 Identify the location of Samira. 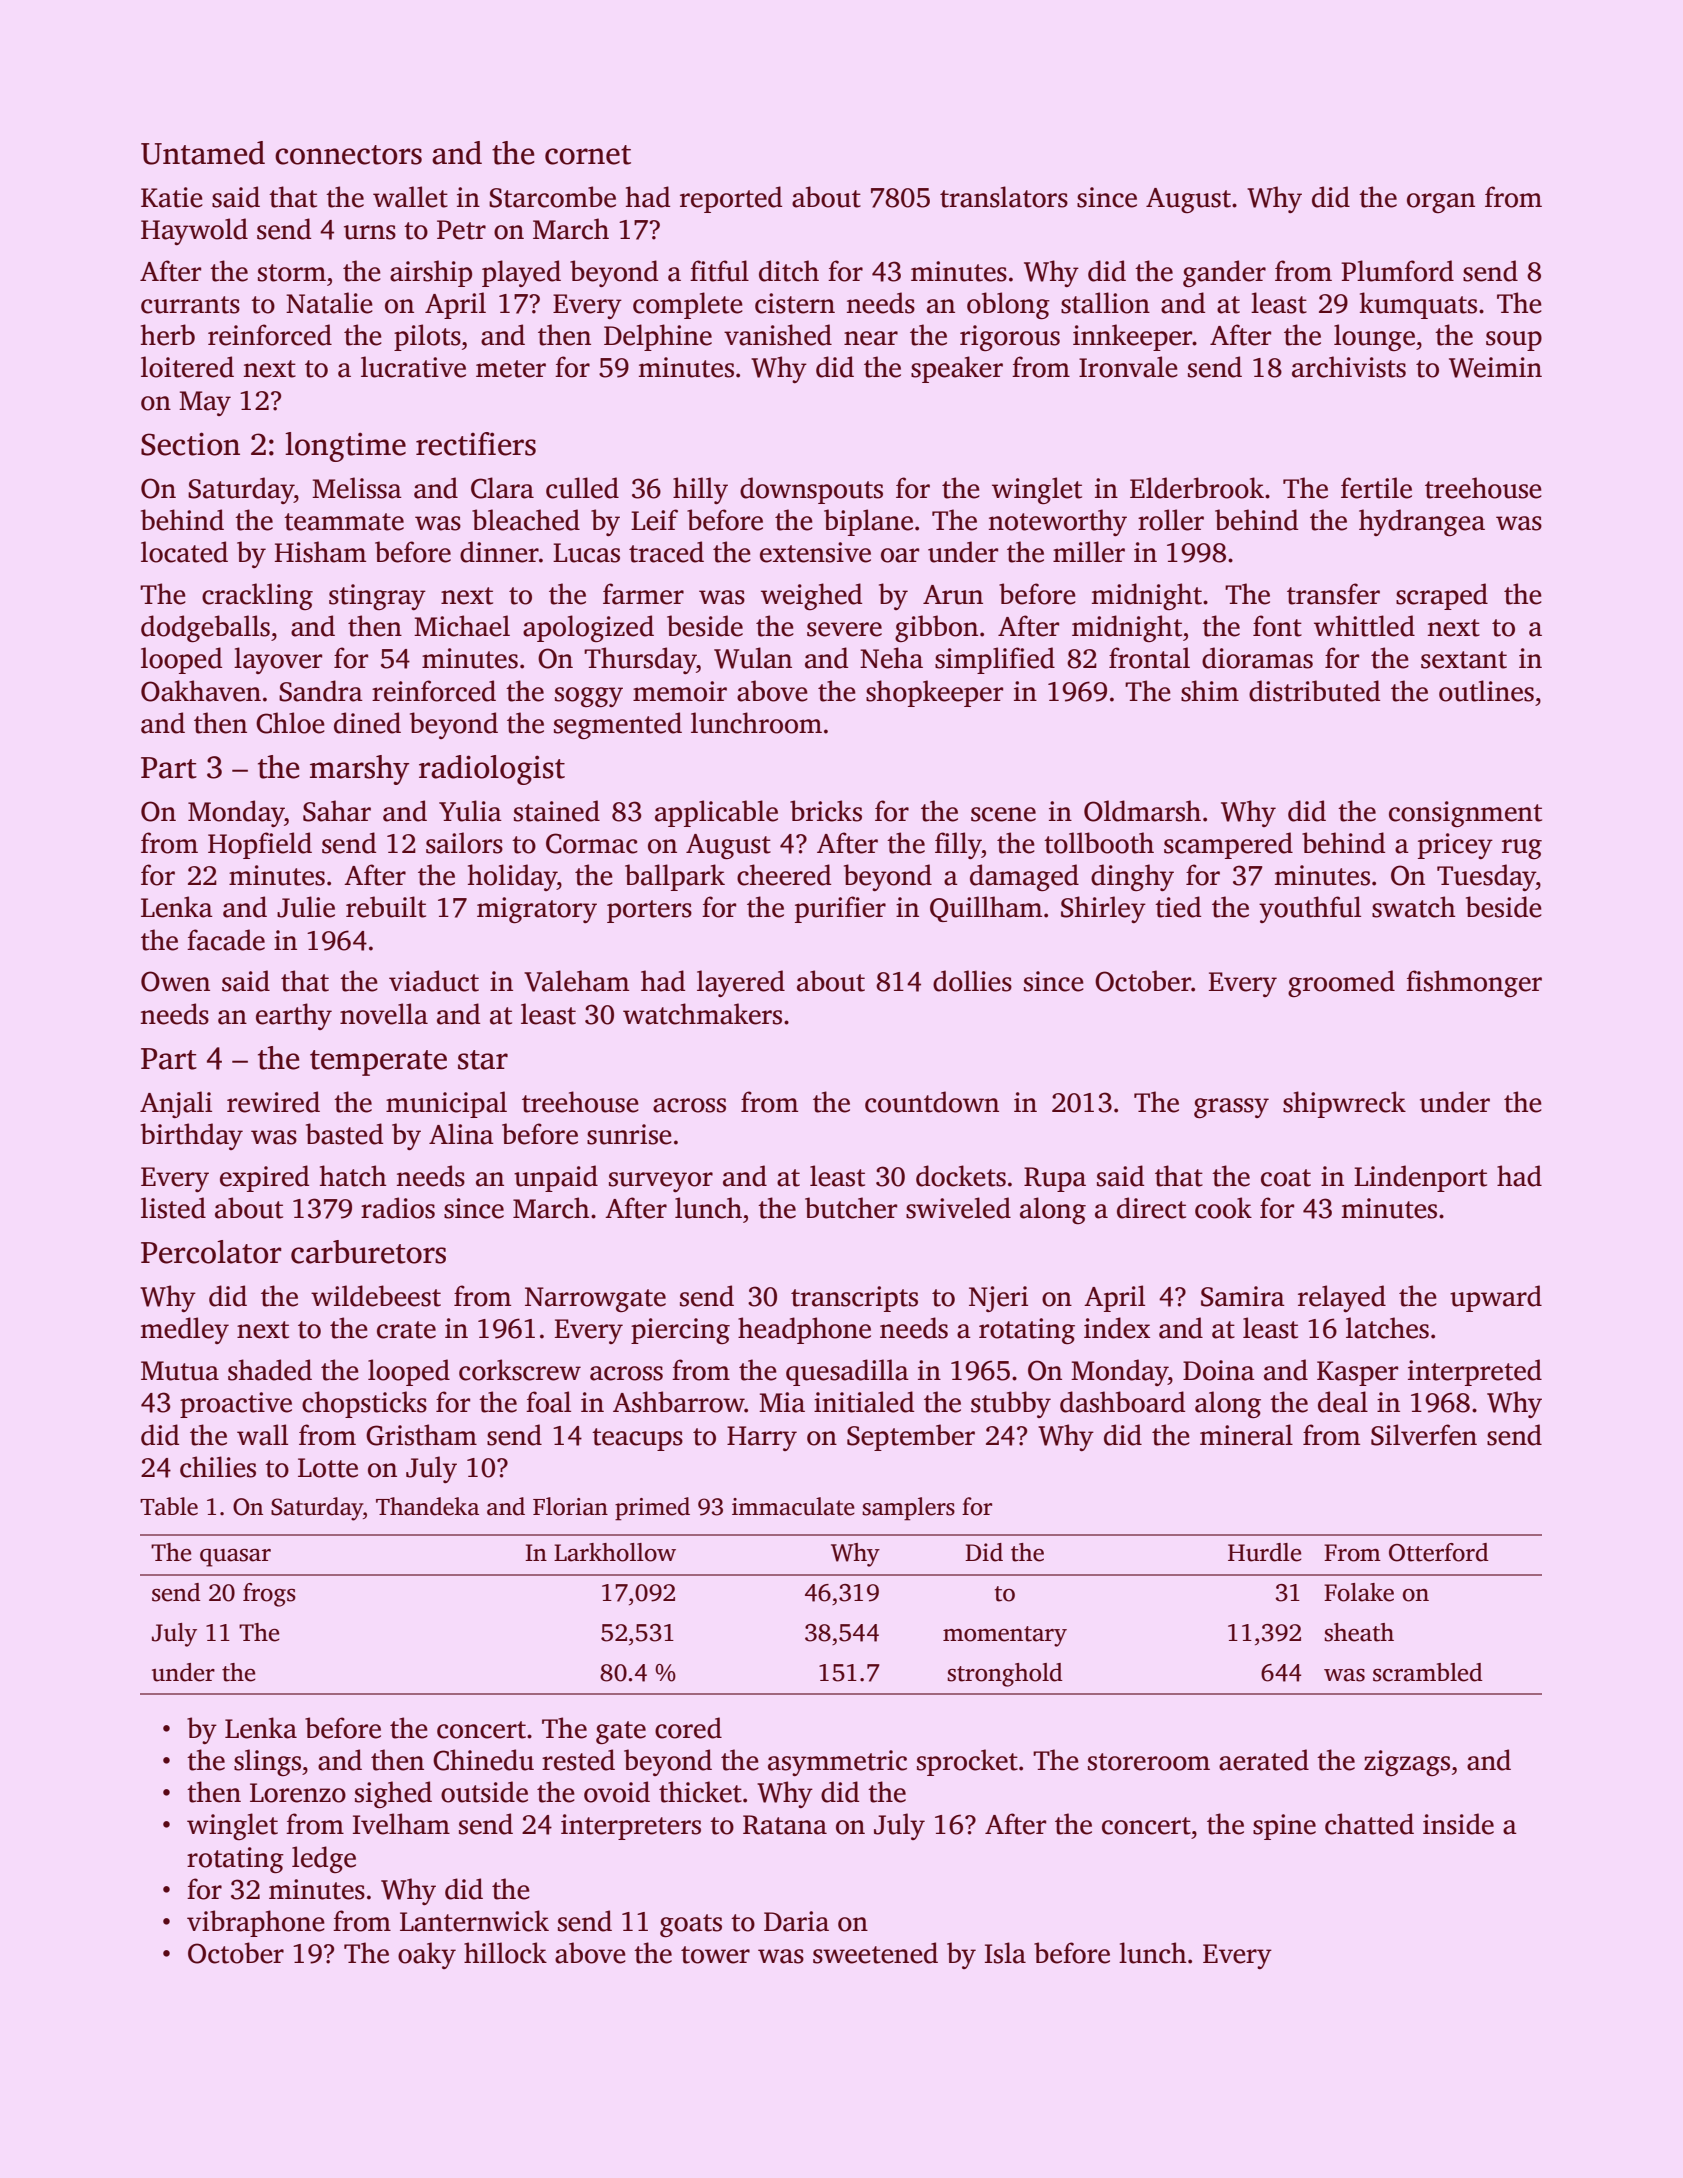
(1243, 1296).
